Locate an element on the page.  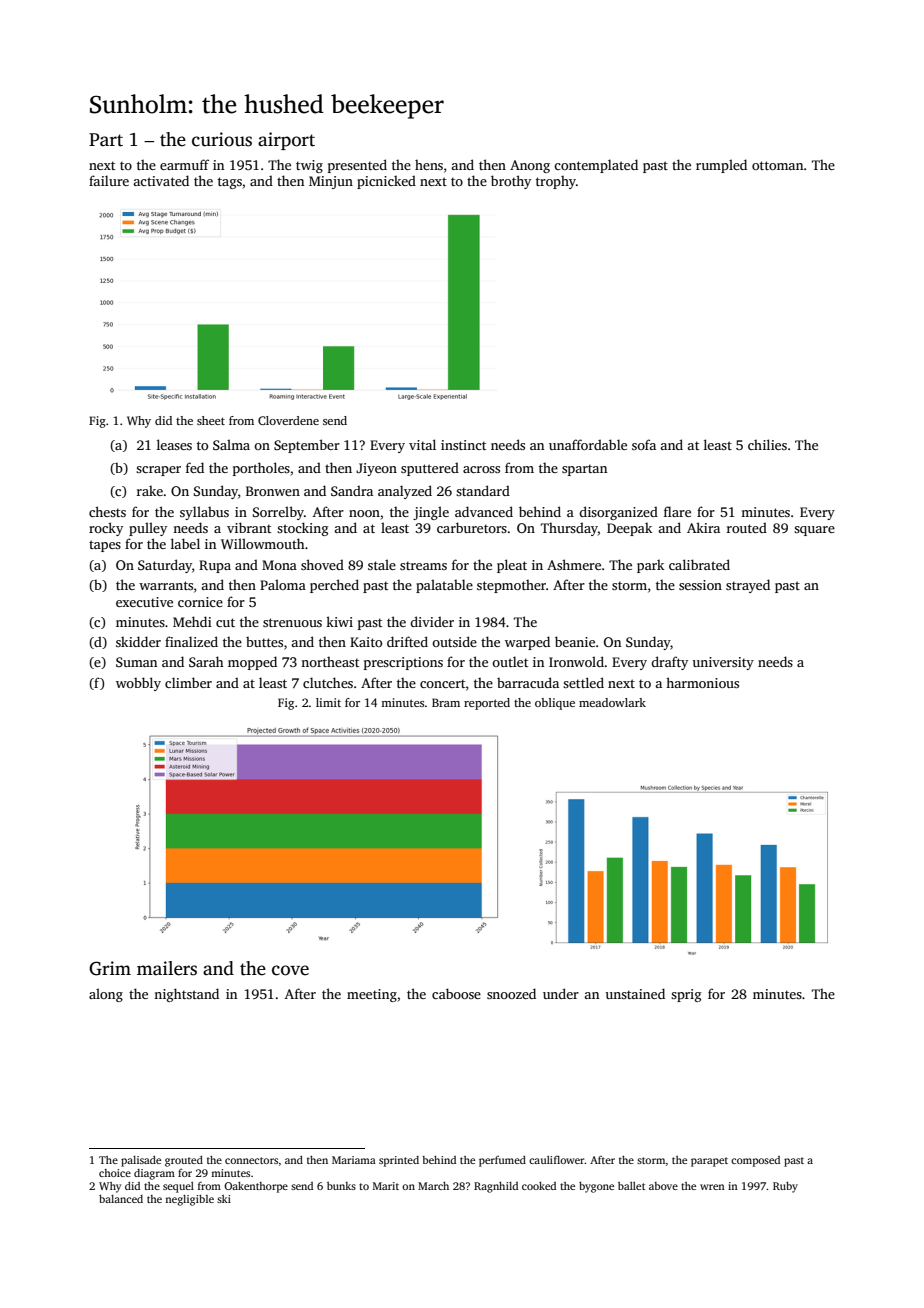
outside is located at coordinates (454, 641).
